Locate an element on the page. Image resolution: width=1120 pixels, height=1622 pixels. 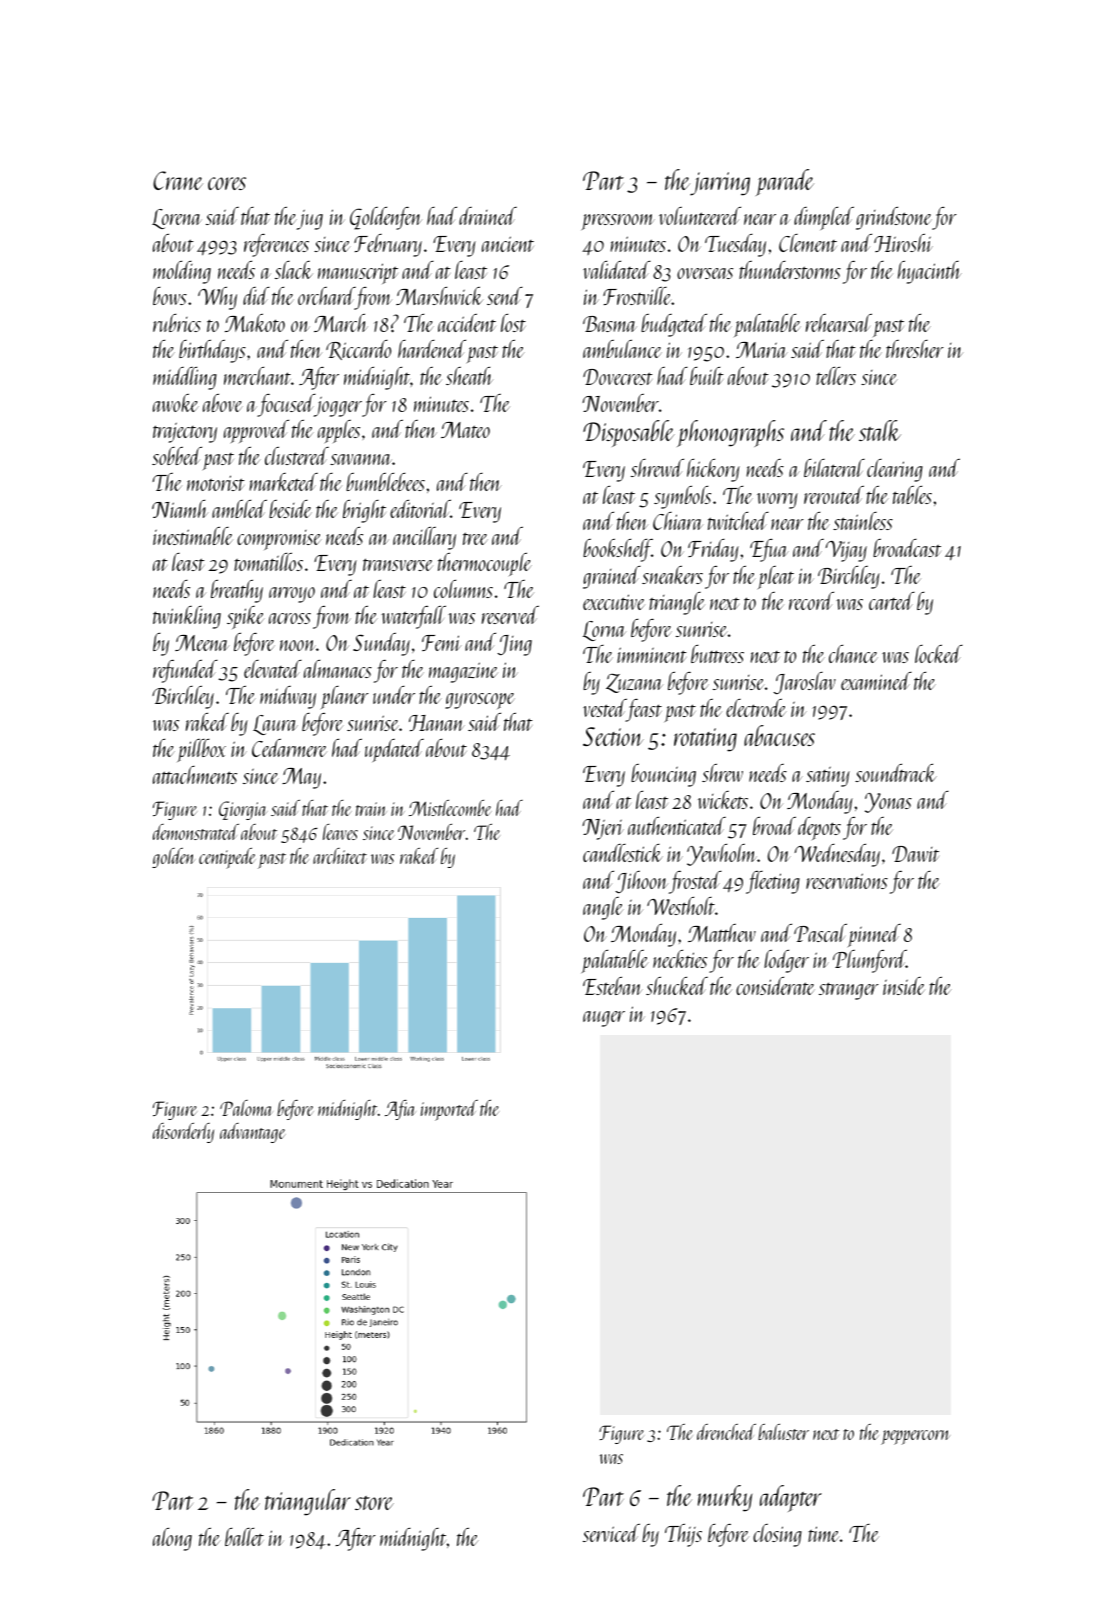
triangular is located at coordinates (308, 1502).
